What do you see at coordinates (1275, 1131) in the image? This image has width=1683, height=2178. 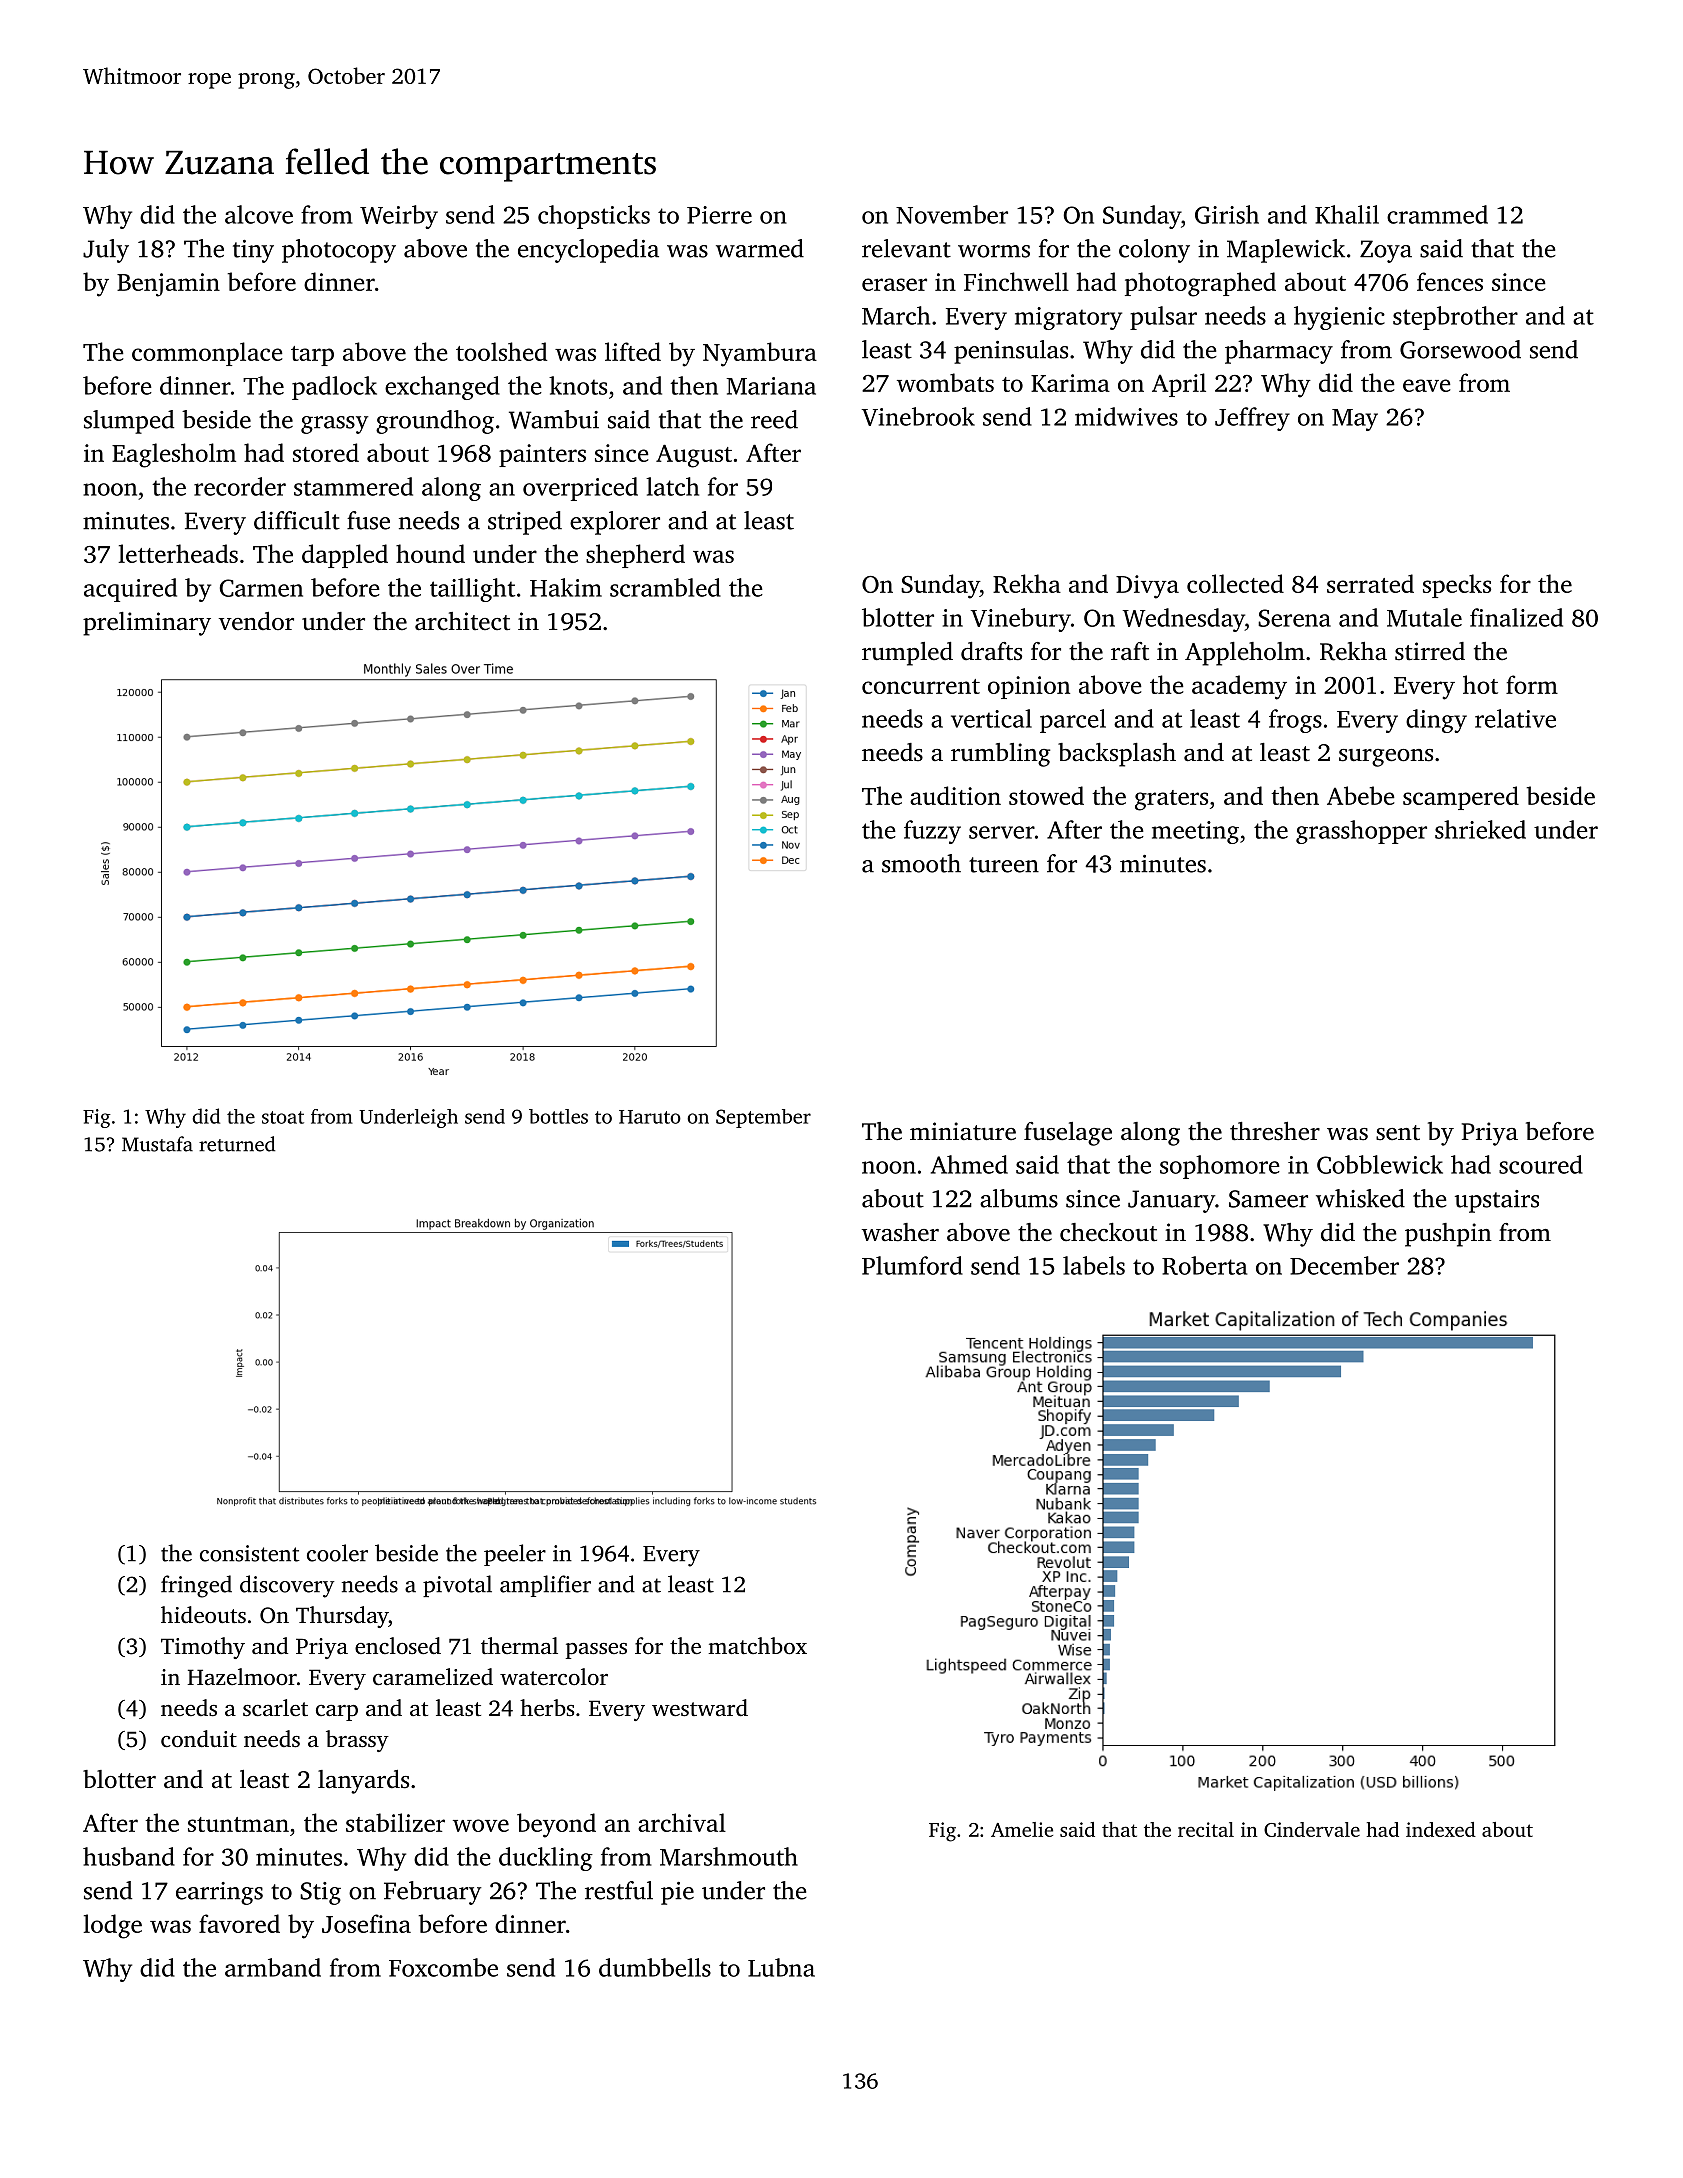 I see `thresher` at bounding box center [1275, 1131].
